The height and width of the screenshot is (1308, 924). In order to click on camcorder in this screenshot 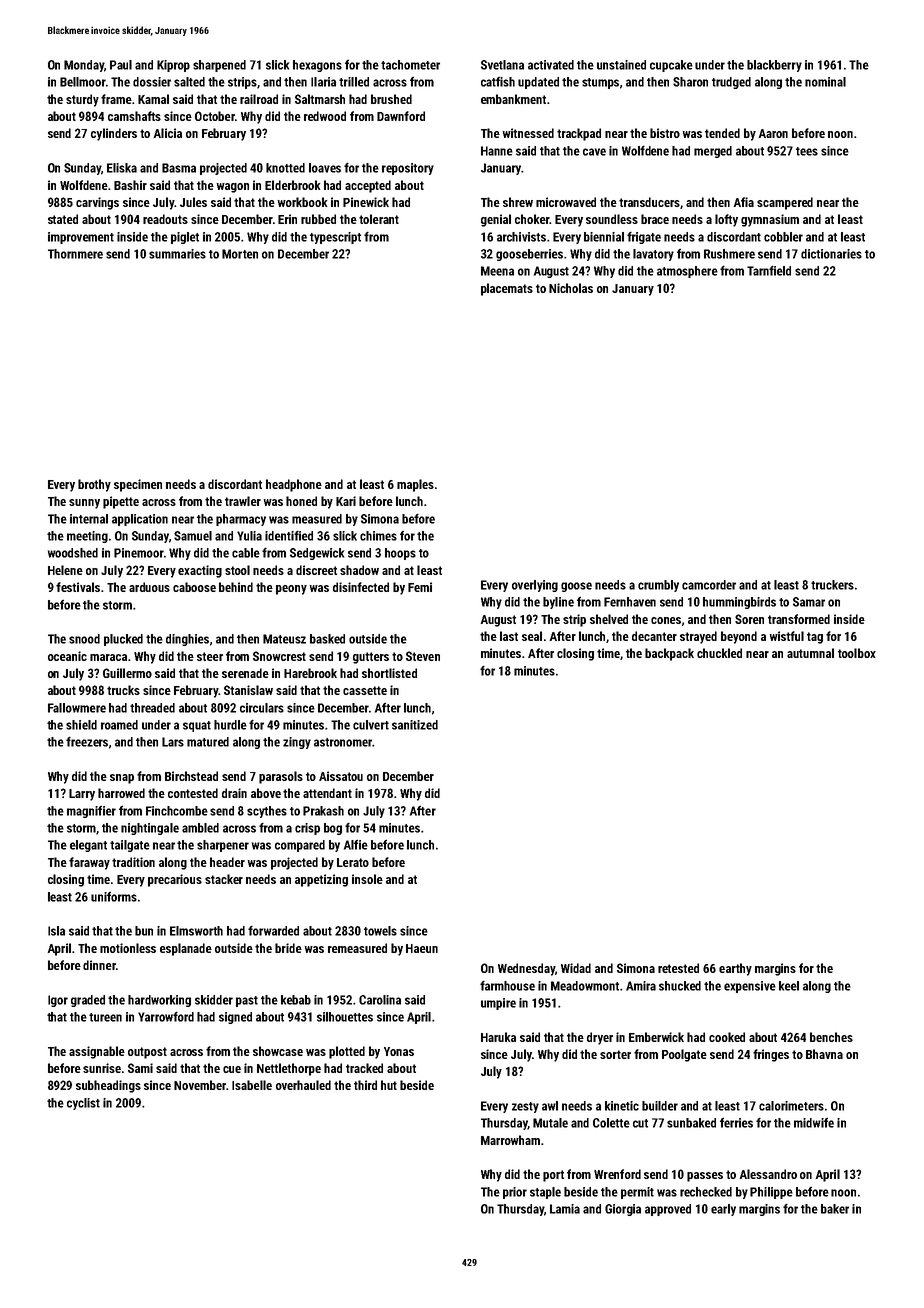, I will do `click(709, 585)`.
